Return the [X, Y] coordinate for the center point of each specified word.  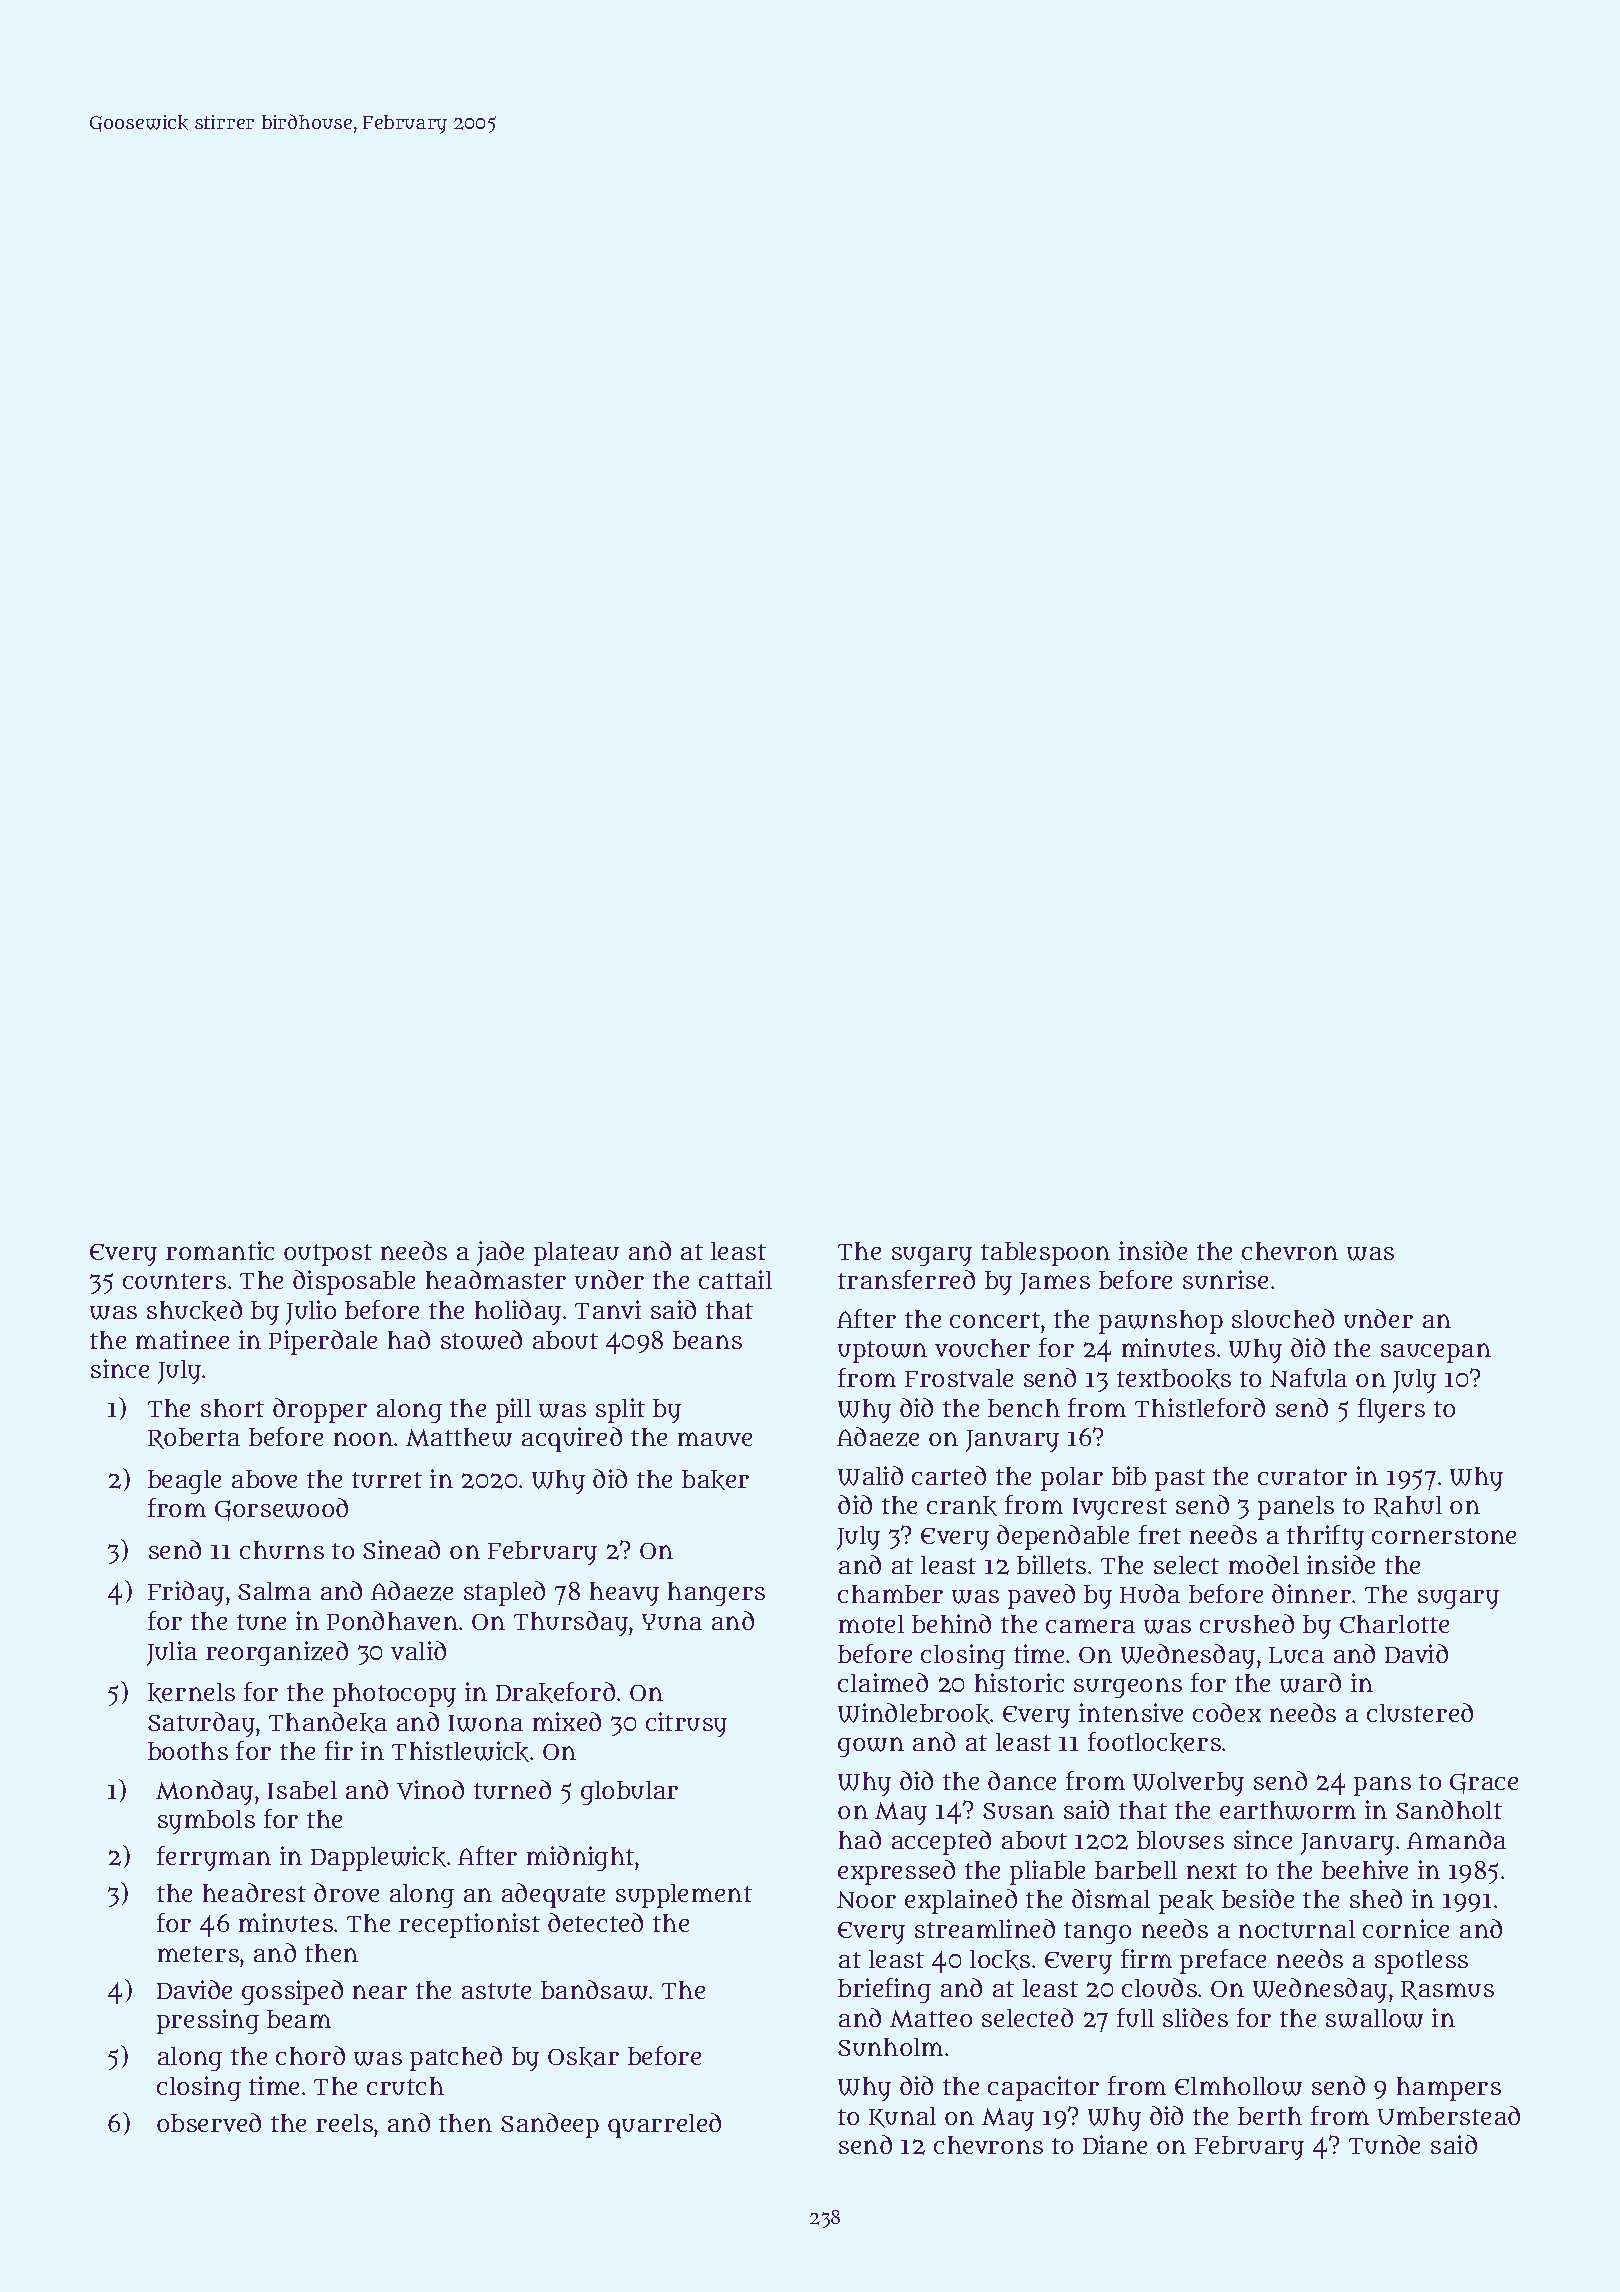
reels [344, 2123]
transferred [906, 1279]
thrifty [1325, 1537]
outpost [328, 1255]
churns [282, 1550]
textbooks [1174, 1379]
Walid [870, 1476]
